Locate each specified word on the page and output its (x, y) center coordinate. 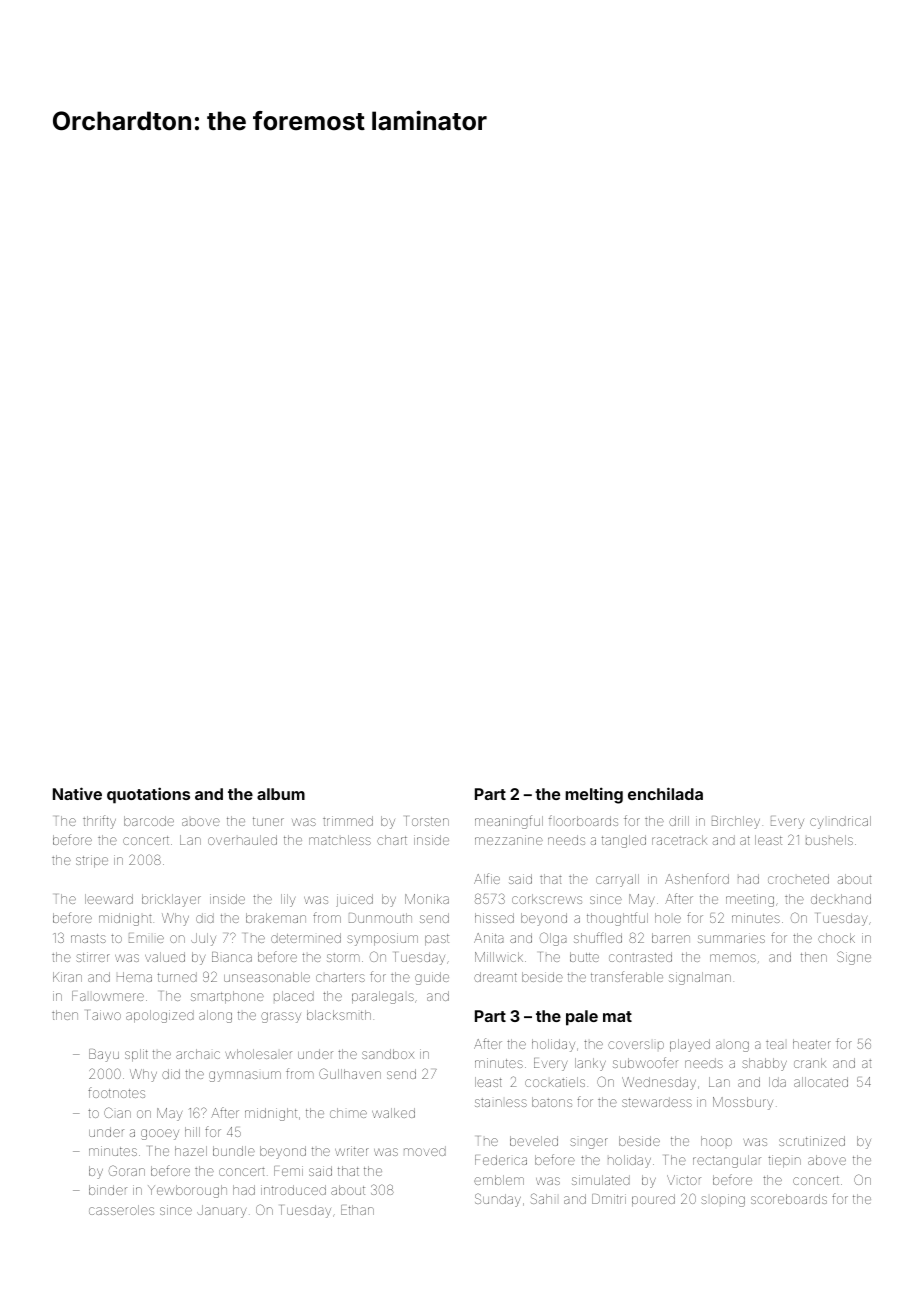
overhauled (242, 840)
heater (812, 1044)
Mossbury (743, 1103)
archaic (198, 1054)
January (221, 1211)
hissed (494, 918)
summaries (731, 938)
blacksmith (339, 1015)
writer (352, 1151)
